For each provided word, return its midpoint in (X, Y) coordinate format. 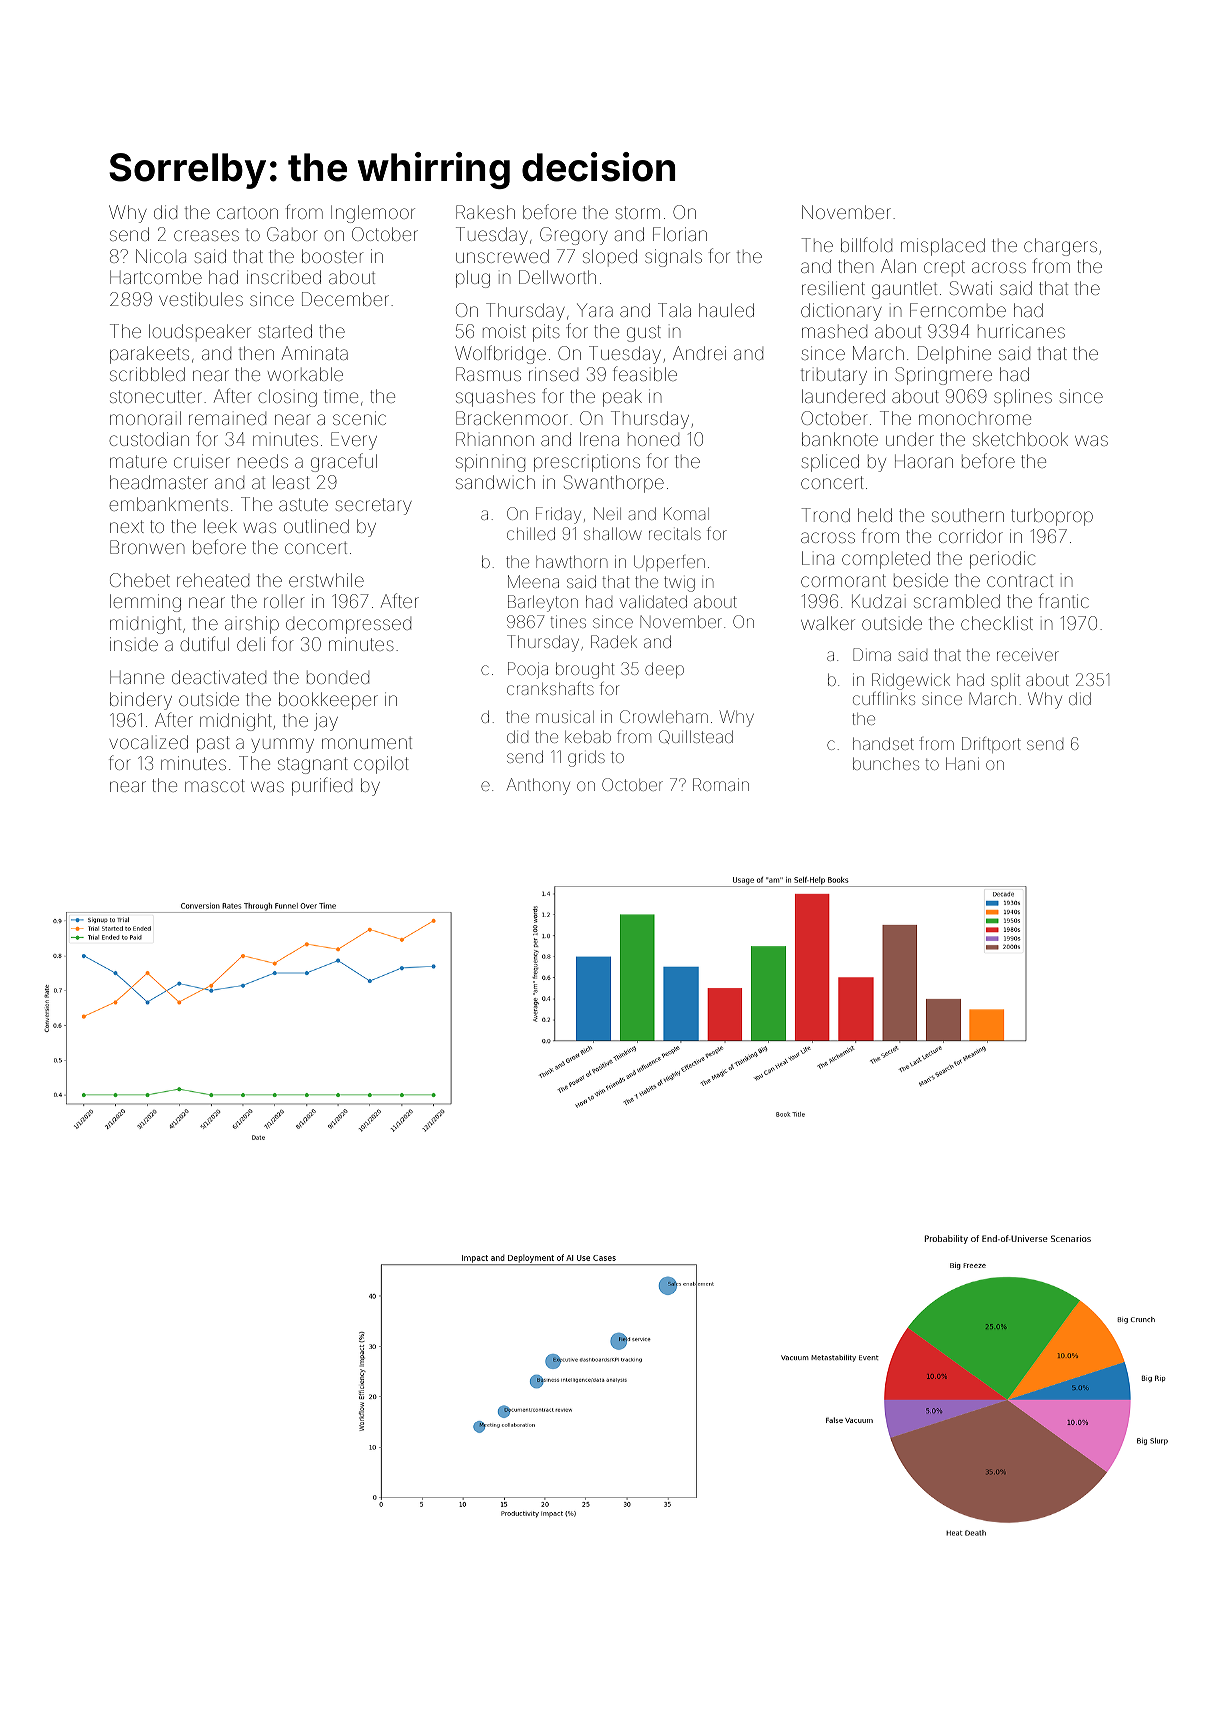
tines (568, 621)
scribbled (147, 374)
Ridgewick (911, 681)
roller (284, 601)
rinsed (553, 374)
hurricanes (1021, 331)
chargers (1060, 247)
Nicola (161, 256)
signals (673, 258)
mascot (214, 785)
